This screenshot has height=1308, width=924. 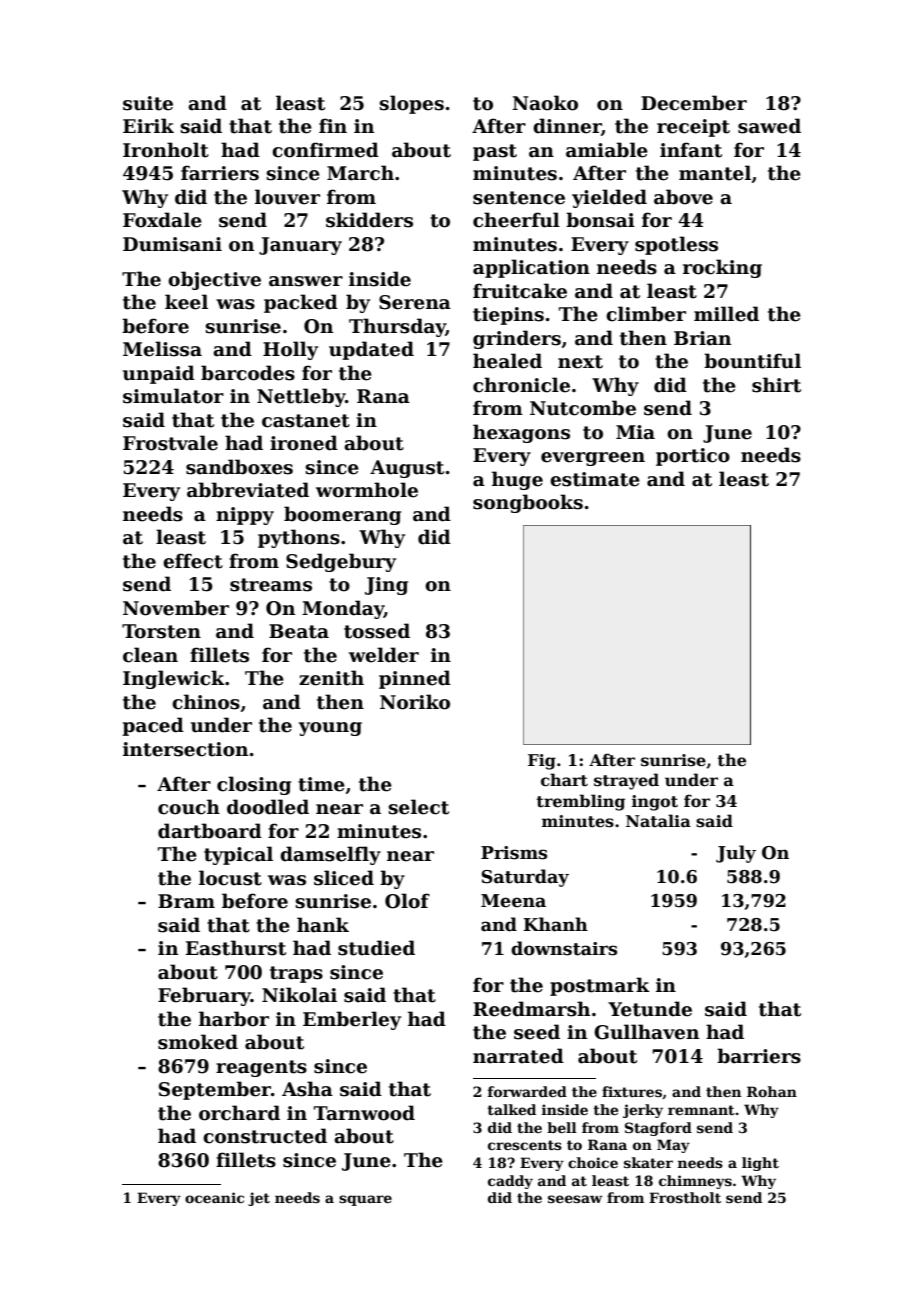 What do you see at coordinates (254, 785) in the screenshot?
I see `closing` at bounding box center [254, 785].
